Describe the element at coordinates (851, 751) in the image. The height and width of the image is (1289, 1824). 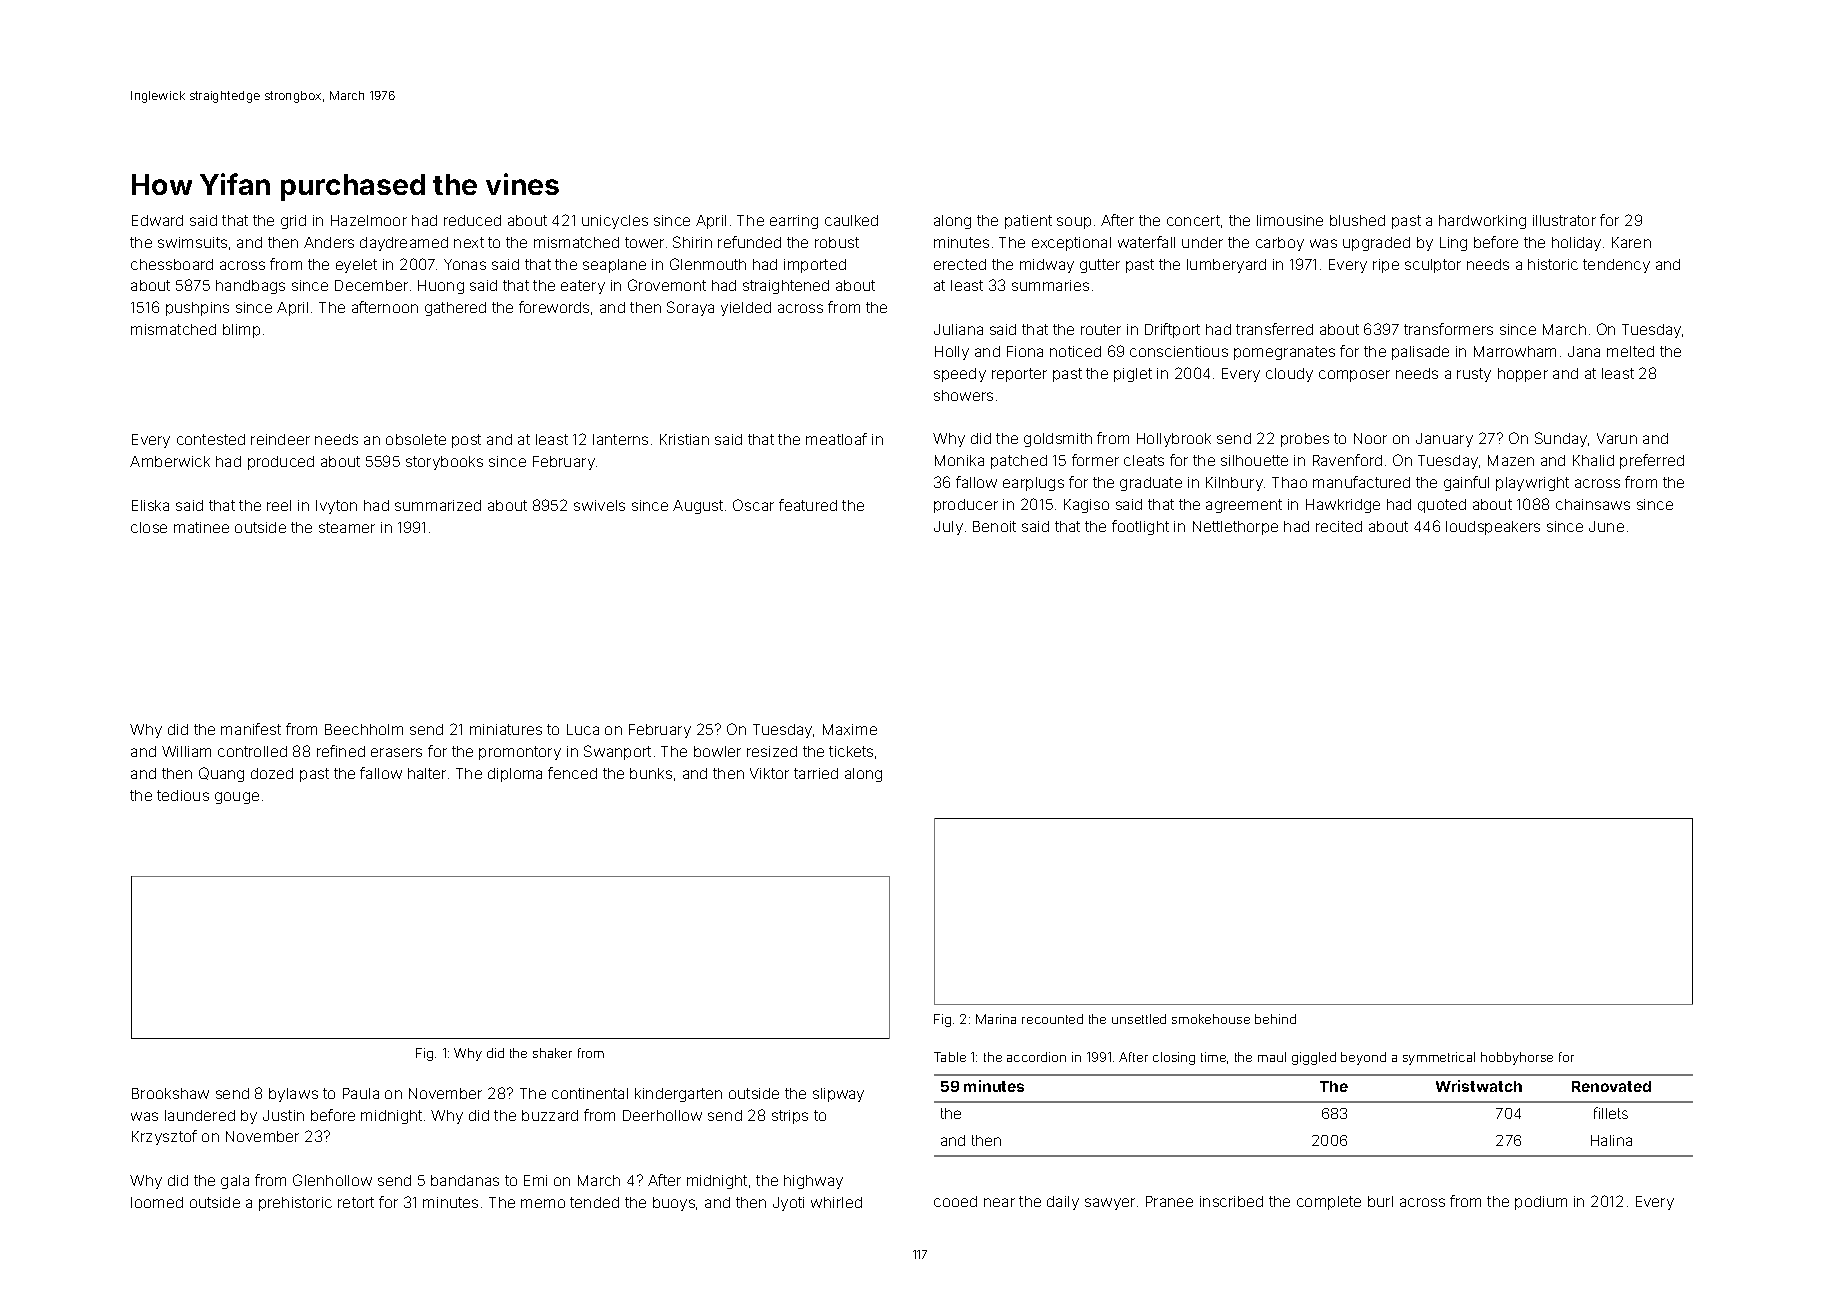
I see `tickets` at that location.
